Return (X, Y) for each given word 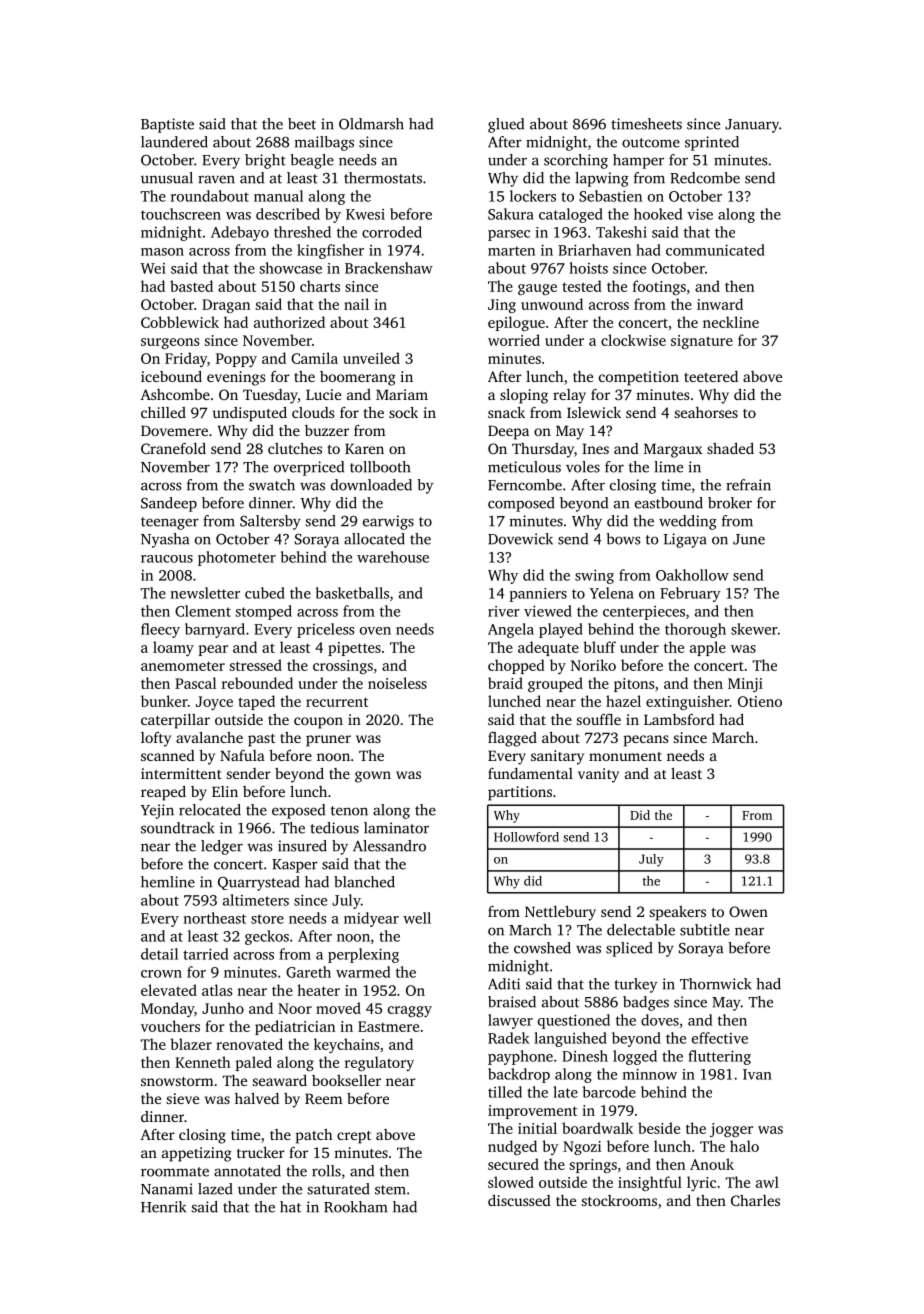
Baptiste (167, 125)
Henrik (163, 1207)
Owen (748, 911)
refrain (748, 485)
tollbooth (380, 467)
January (752, 126)
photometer (237, 558)
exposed (298, 811)
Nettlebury (560, 913)
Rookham (355, 1207)
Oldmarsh (371, 124)
